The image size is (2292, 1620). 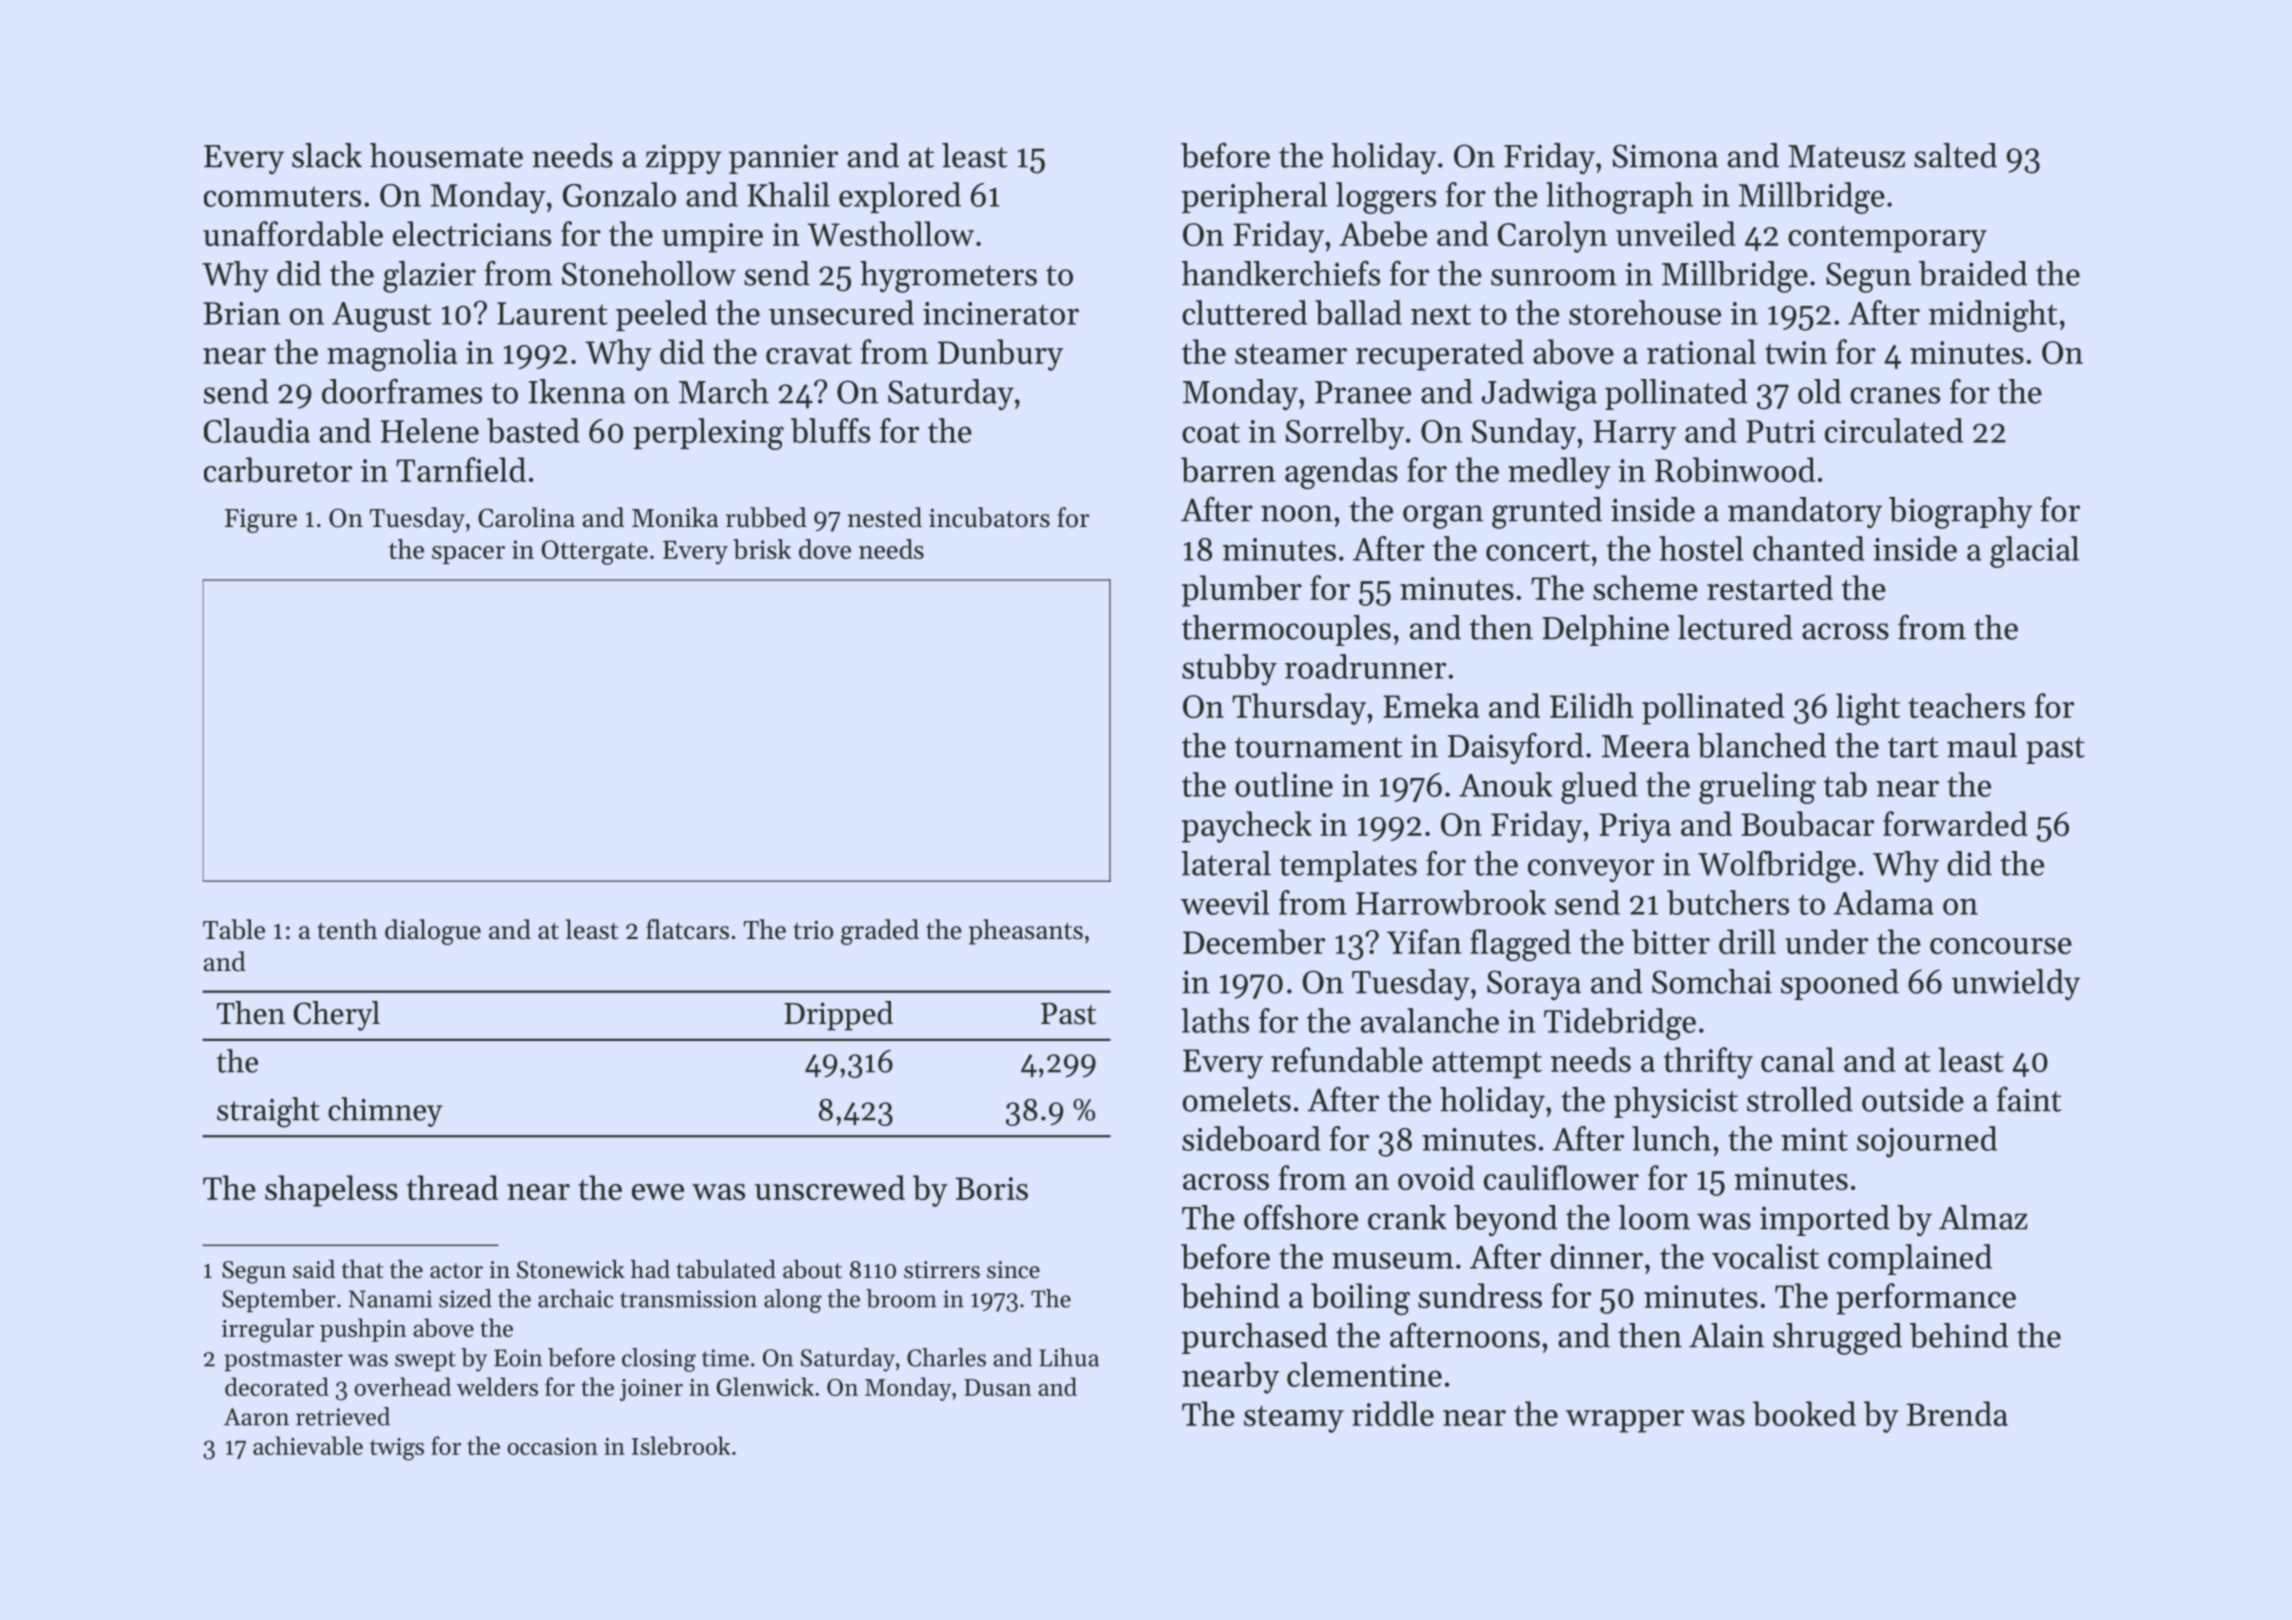 What do you see at coordinates (1244, 312) in the image?
I see `cluttered` at bounding box center [1244, 312].
